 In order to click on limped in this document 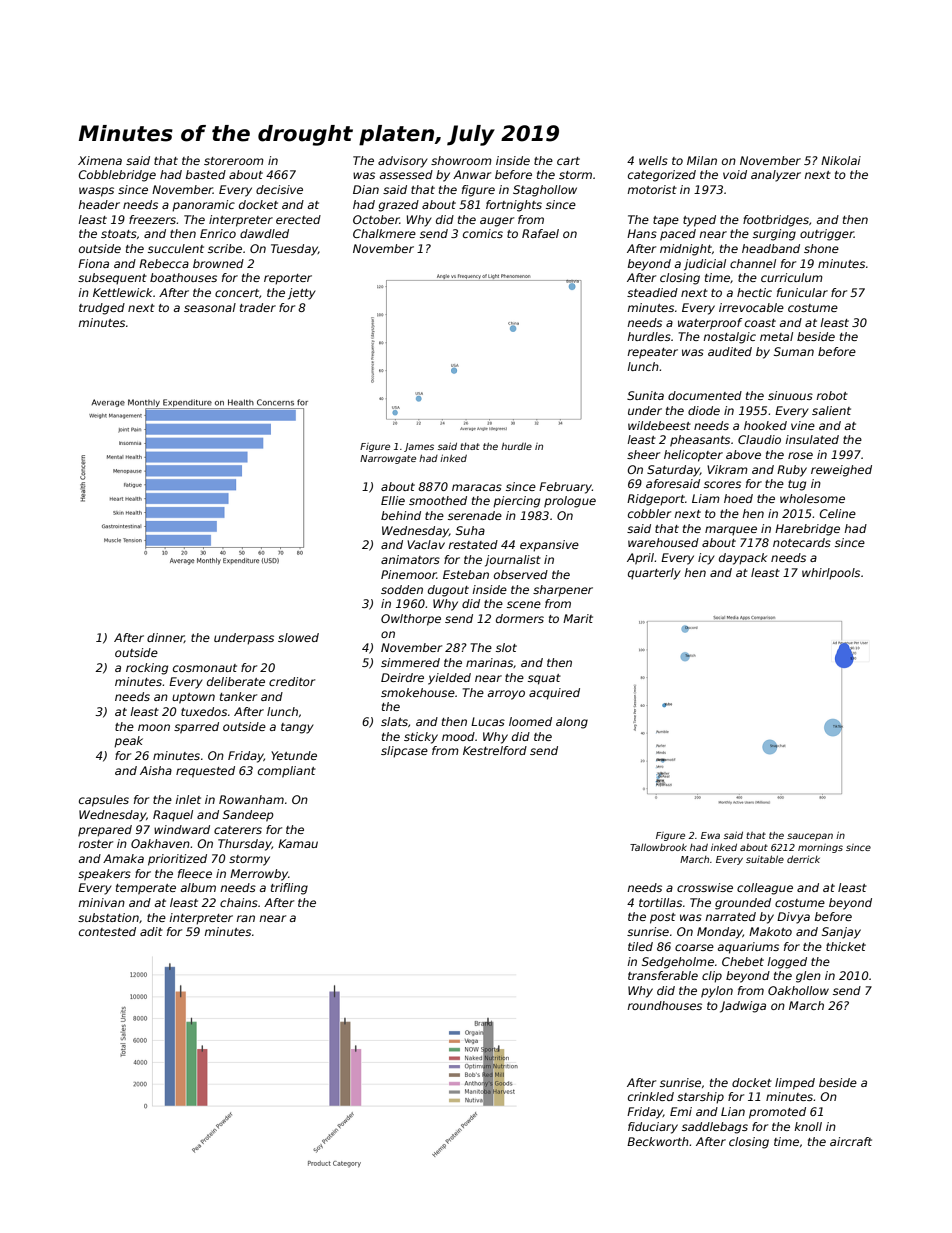, I will do `click(795, 1084)`.
